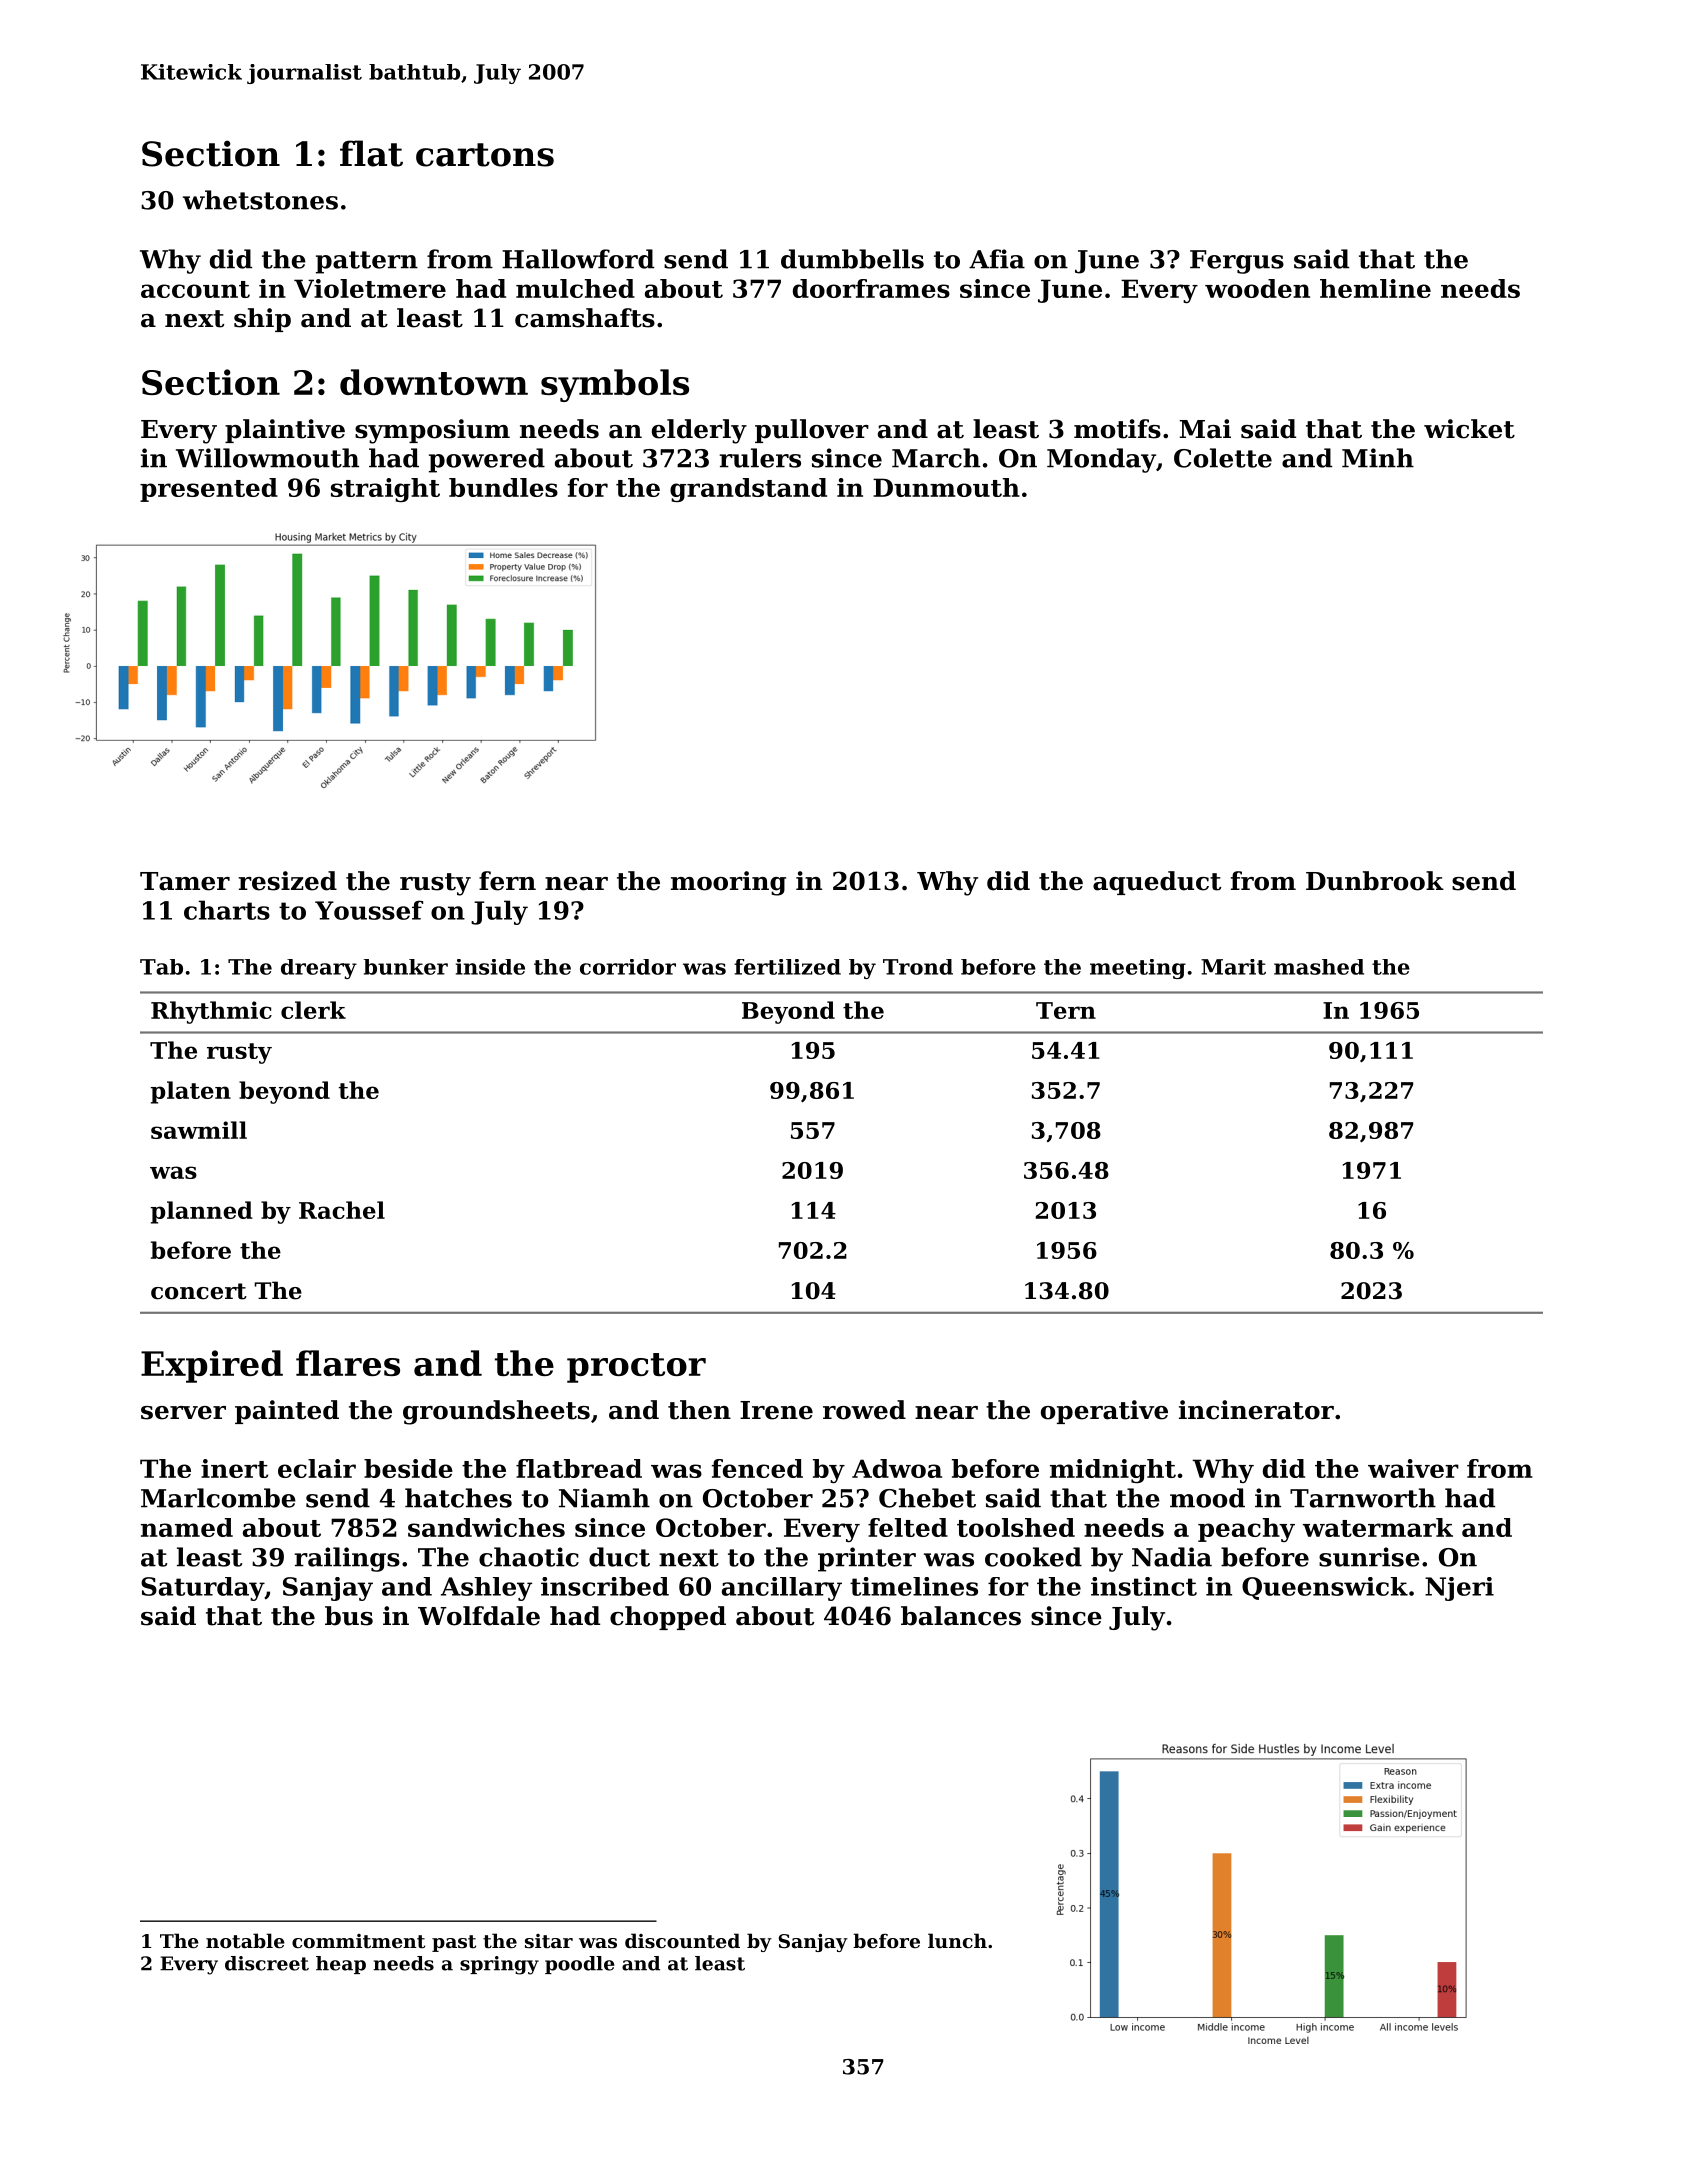 This document has height=2178, width=1683. Describe the element at coordinates (961, 1616) in the document. I see `balances` at that location.
